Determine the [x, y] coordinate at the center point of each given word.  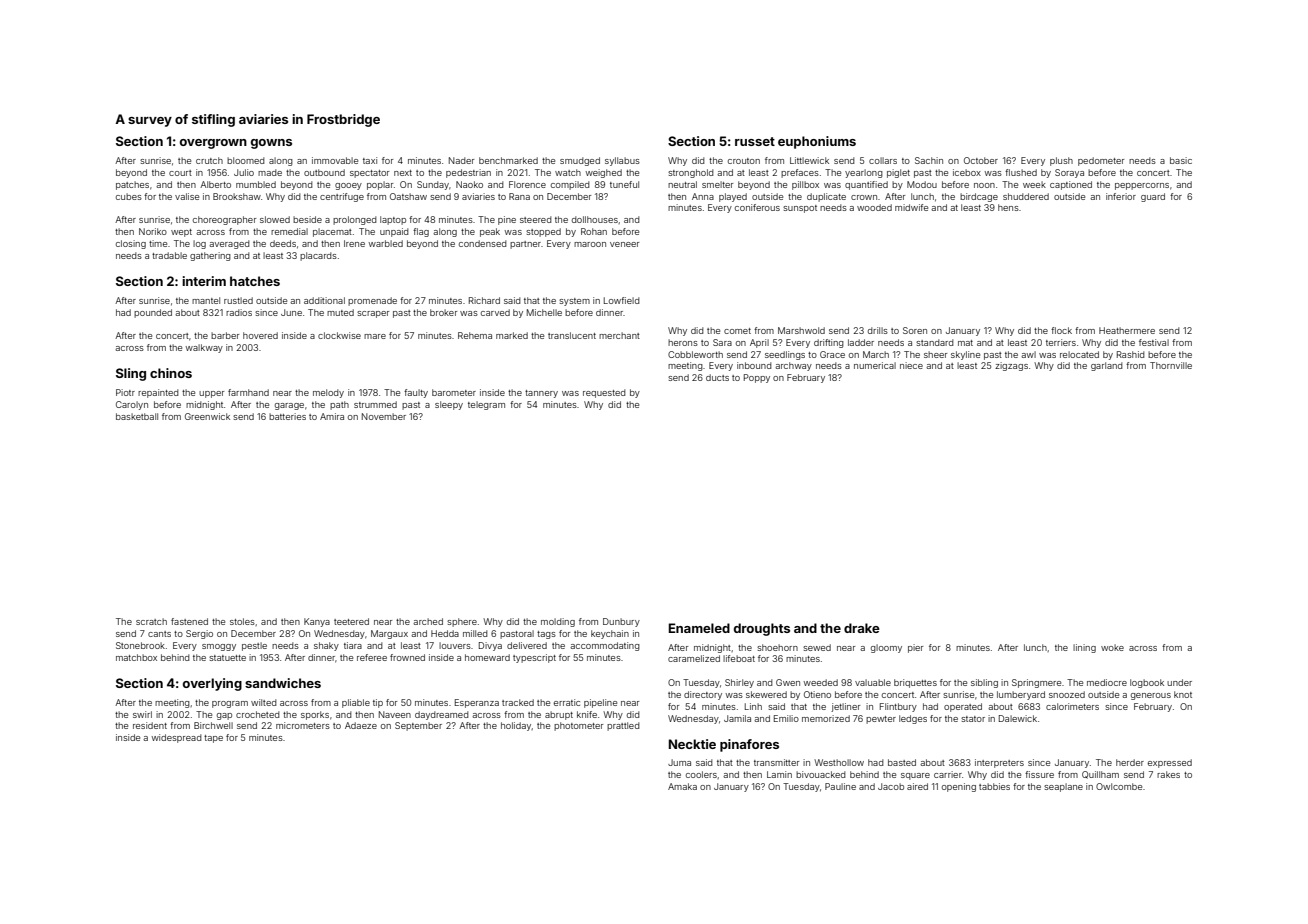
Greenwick [207, 416]
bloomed [246, 160]
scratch [151, 621]
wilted [264, 702]
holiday [516, 726]
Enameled [699, 628]
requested [604, 393]
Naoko [469, 184]
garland [1107, 366]
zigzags [1011, 366]
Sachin [929, 160]
